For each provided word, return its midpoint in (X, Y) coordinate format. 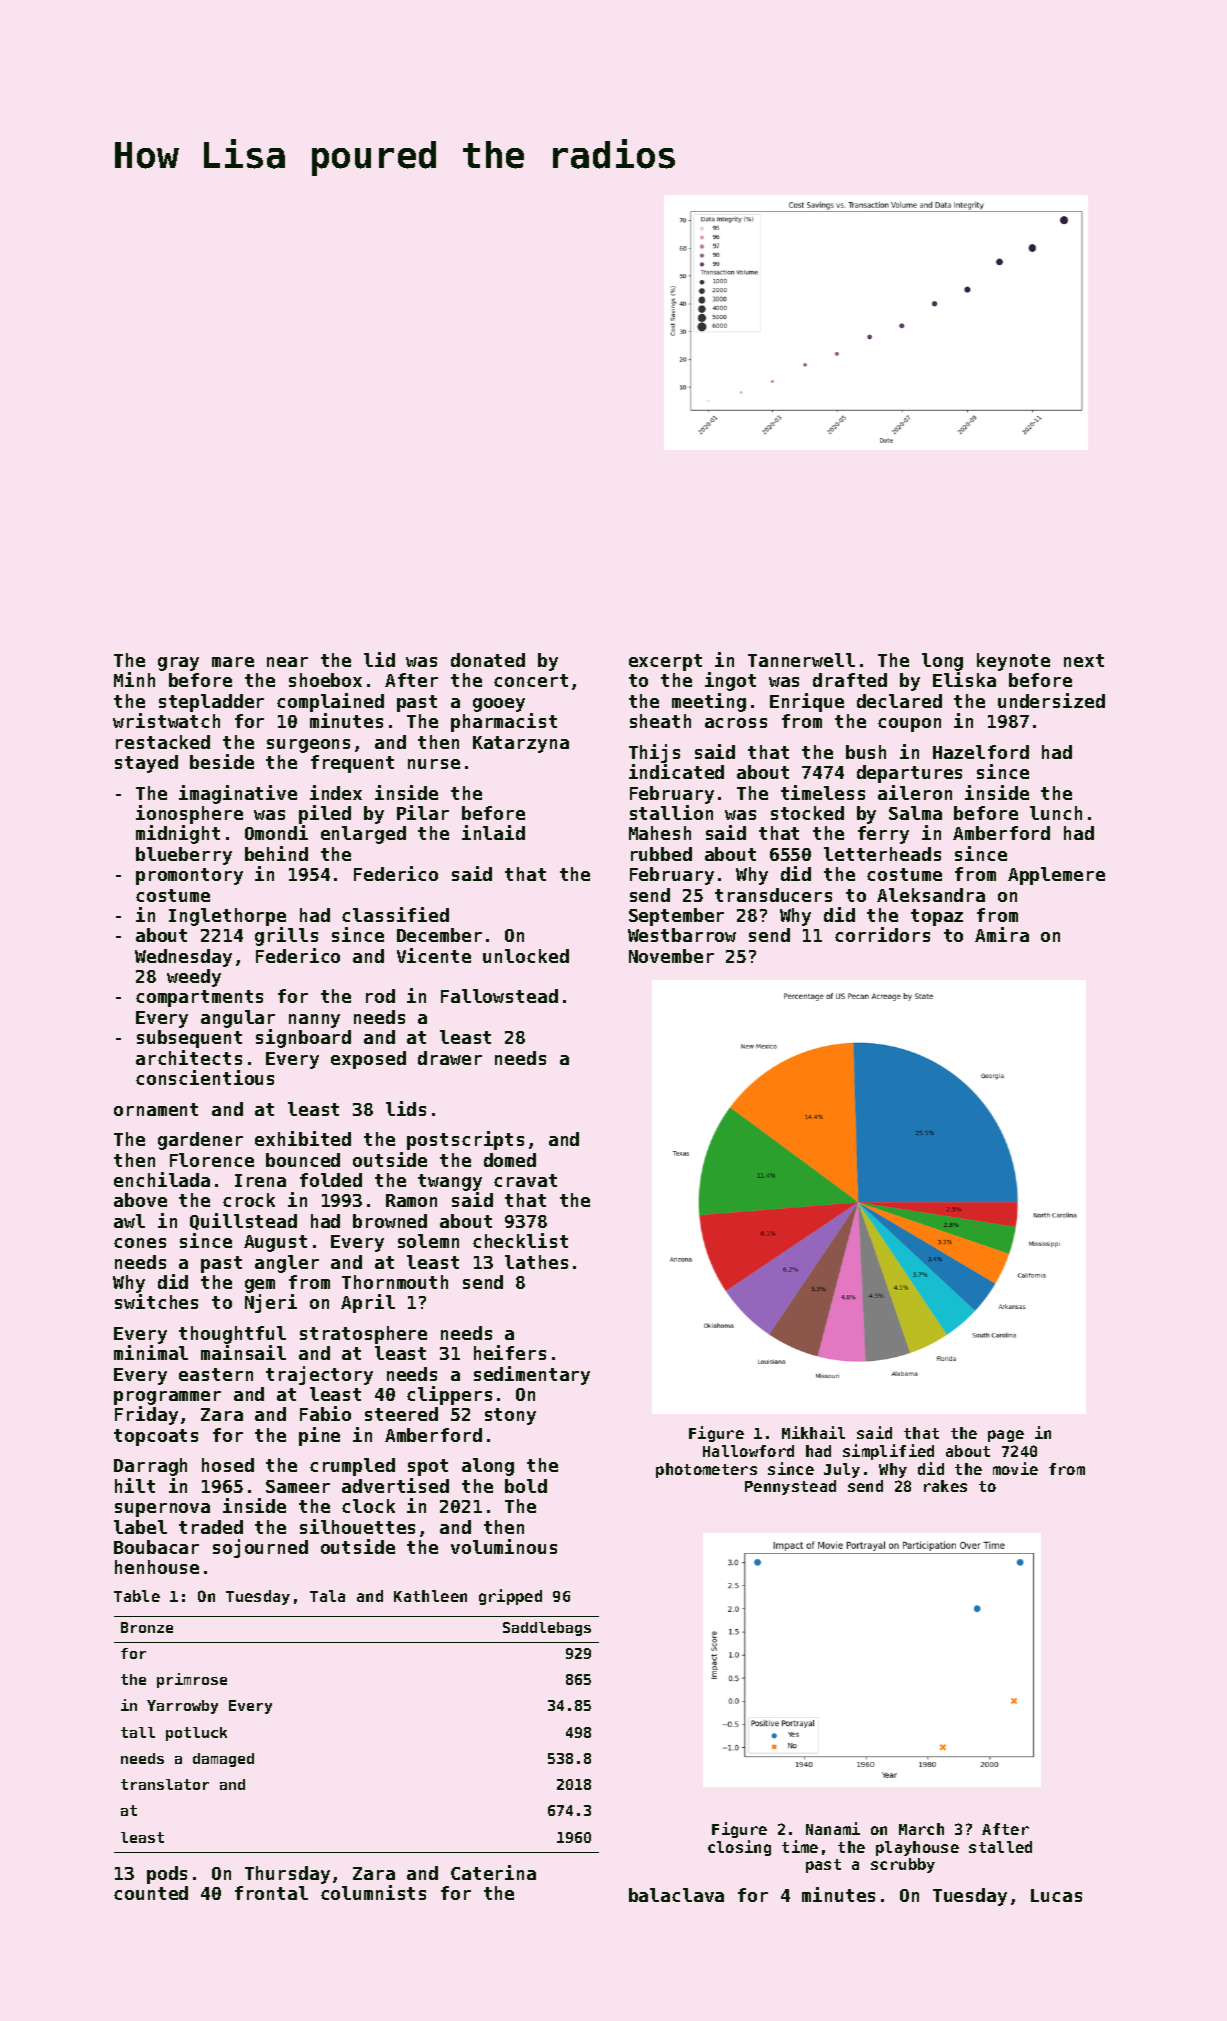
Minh (134, 679)
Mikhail (813, 1432)
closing (739, 1848)
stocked (807, 813)
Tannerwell (801, 660)
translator (165, 1784)
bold (526, 1486)
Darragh (150, 1467)
